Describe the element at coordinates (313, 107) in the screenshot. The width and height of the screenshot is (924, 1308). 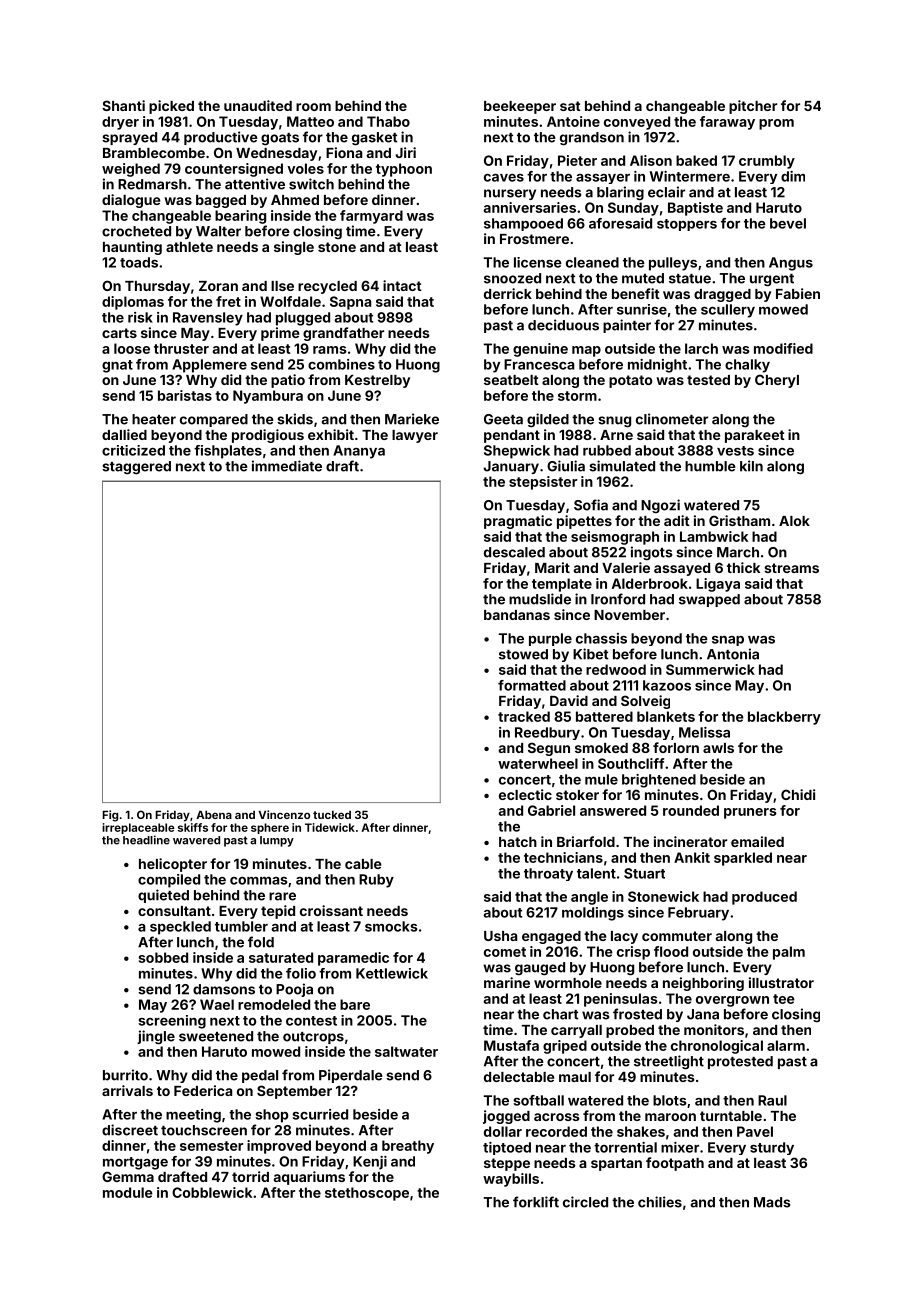
I see `room` at that location.
